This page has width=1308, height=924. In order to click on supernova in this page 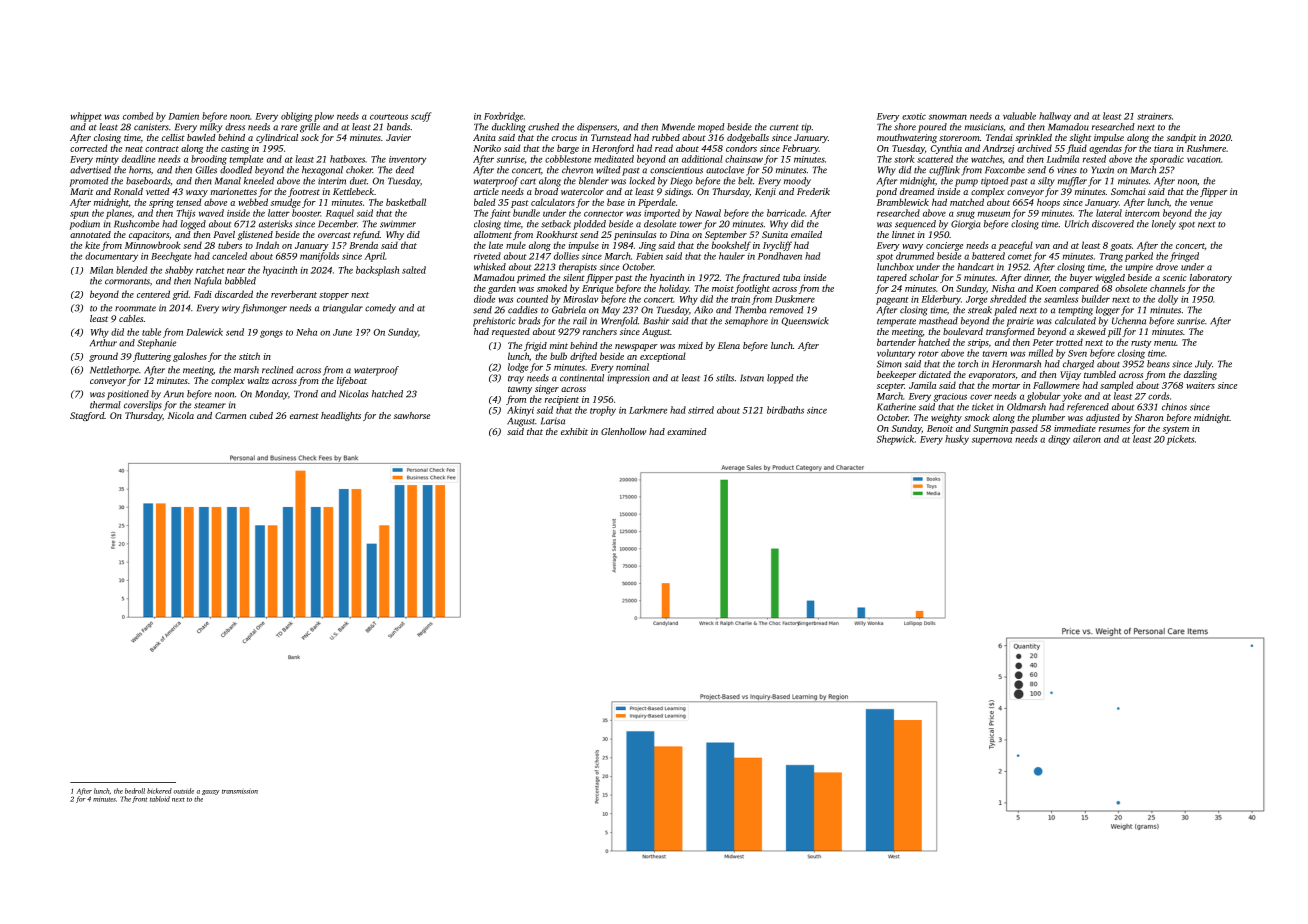, I will do `click(992, 441)`.
